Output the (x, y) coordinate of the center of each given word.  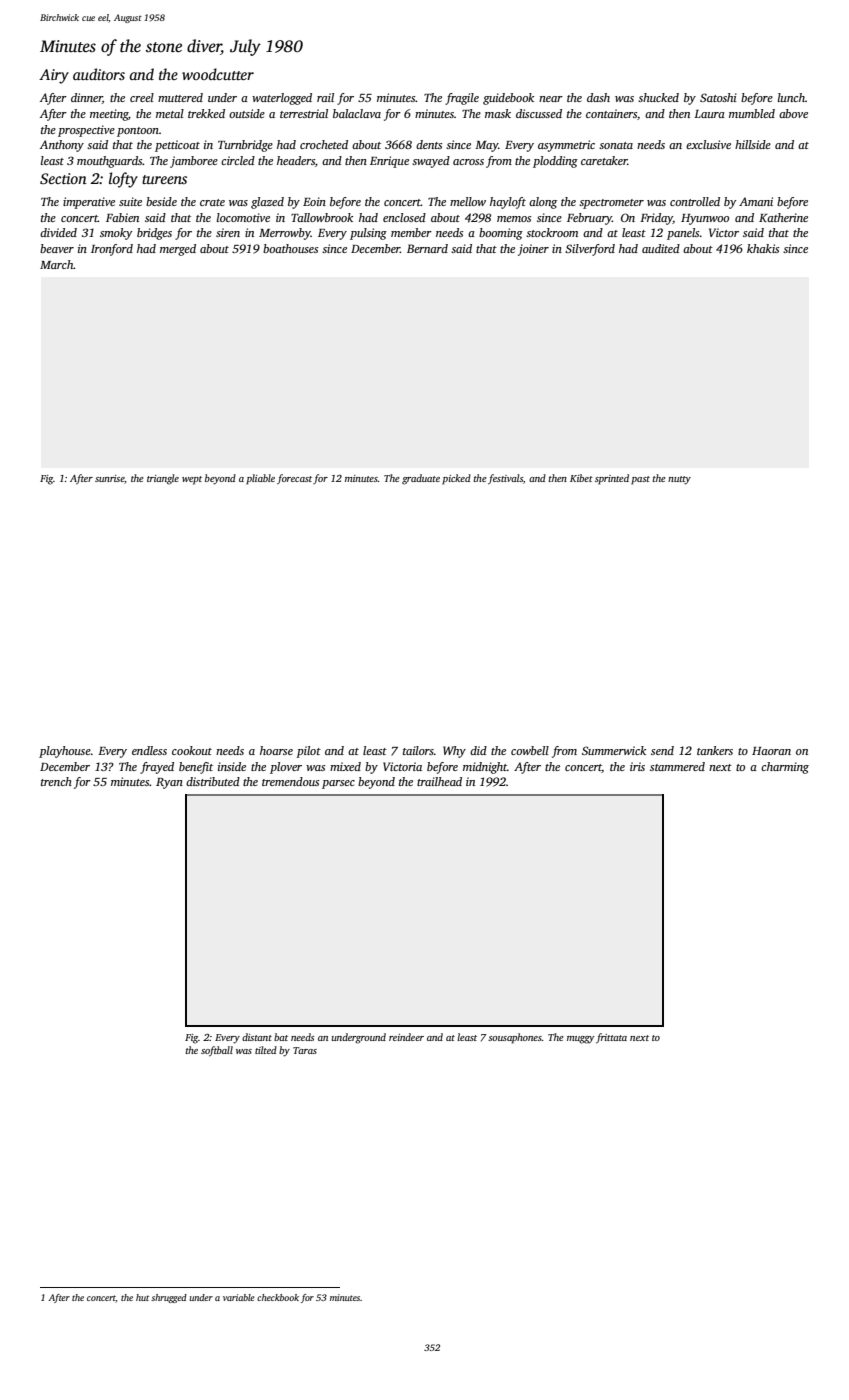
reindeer (406, 1037)
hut (142, 1297)
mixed (345, 766)
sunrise (110, 479)
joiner (533, 250)
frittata (611, 1038)
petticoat (177, 146)
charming (785, 768)
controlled (695, 201)
